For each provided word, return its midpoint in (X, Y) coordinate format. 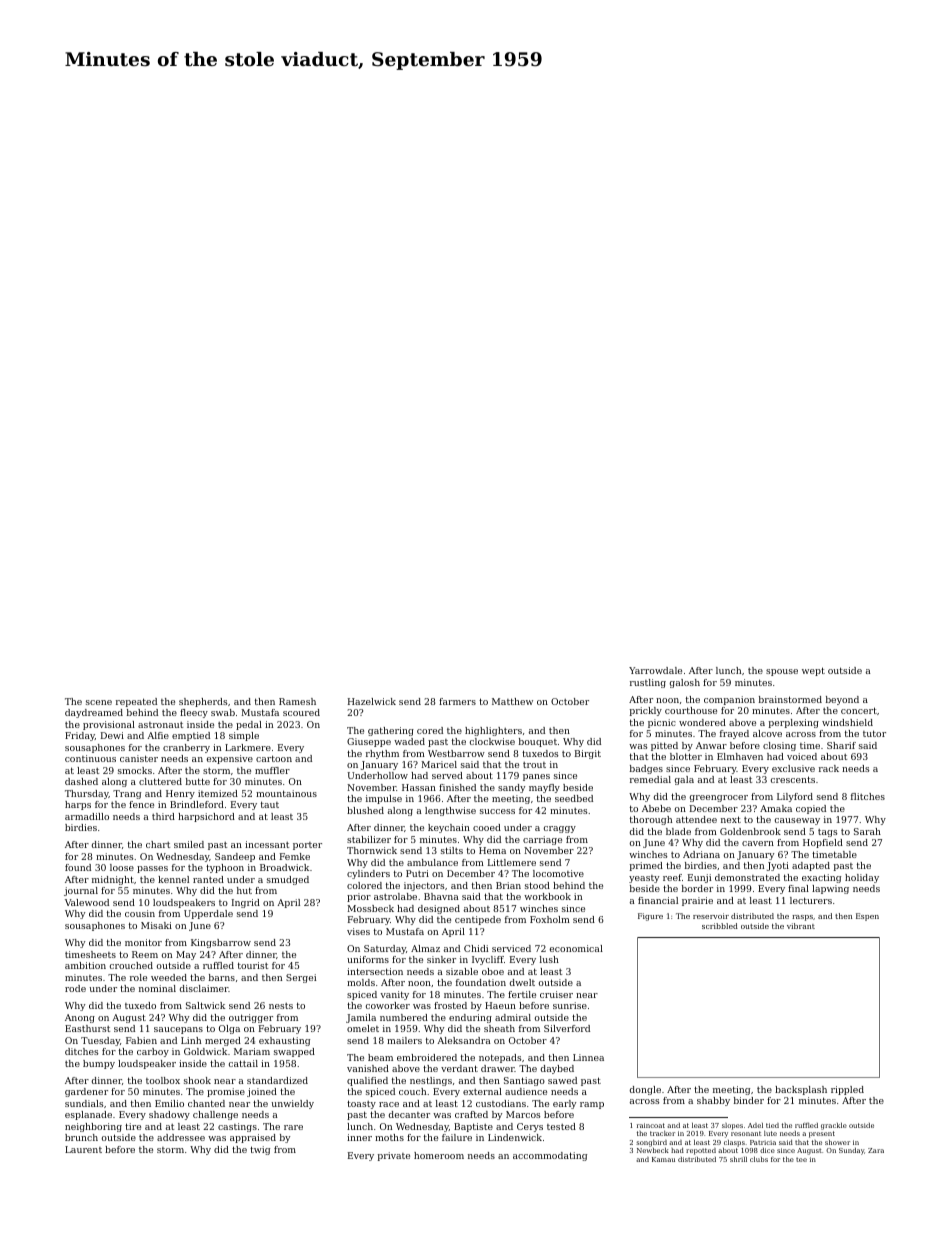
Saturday (385, 949)
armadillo (87, 816)
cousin (140, 913)
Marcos (523, 1114)
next (731, 819)
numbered (404, 1017)
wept (813, 671)
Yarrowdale (655, 670)
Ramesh (297, 701)
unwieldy (293, 1104)
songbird (651, 1143)
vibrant (801, 926)
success (497, 811)
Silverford (567, 1028)
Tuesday (100, 1041)
